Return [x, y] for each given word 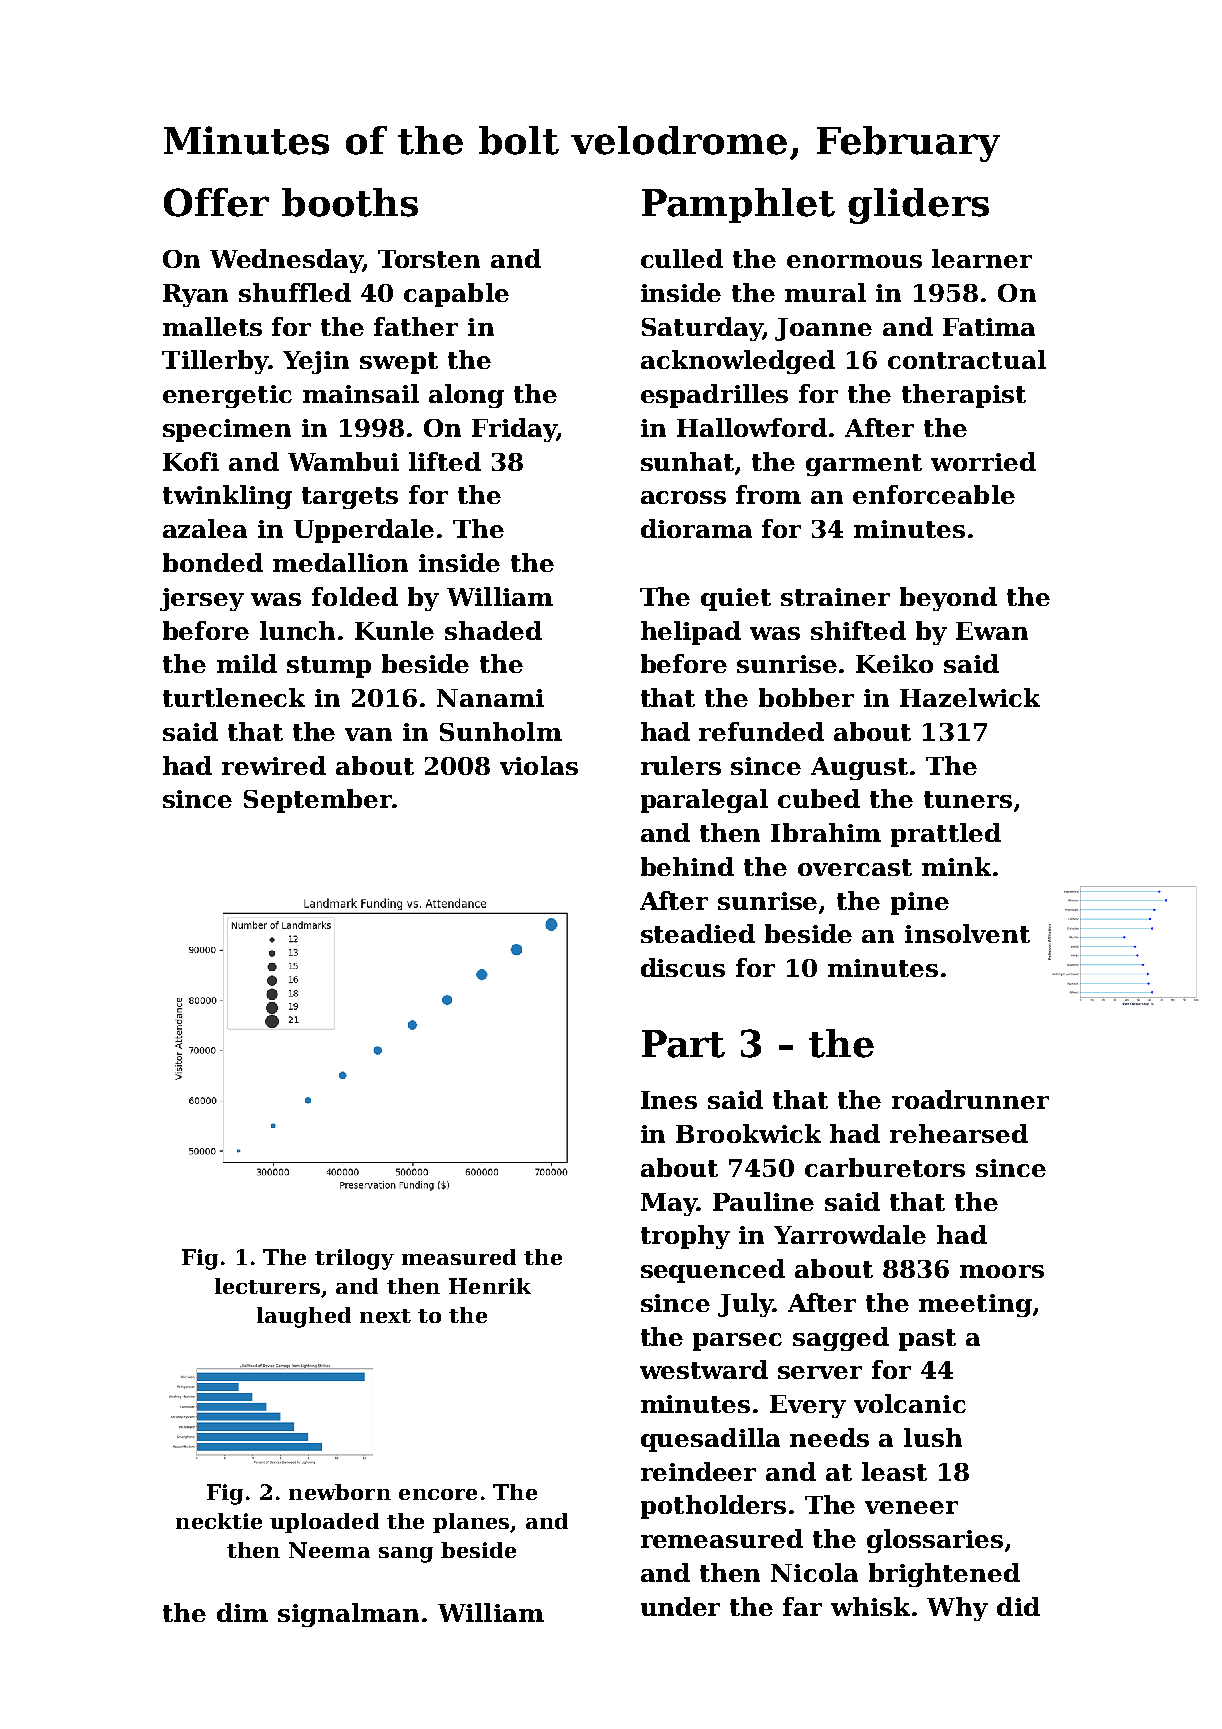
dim [242, 1612]
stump [329, 667]
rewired [274, 765]
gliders [918, 206]
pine [920, 903]
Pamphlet [738, 205]
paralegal [704, 801]
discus [683, 967]
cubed [819, 798]
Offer [216, 202]
